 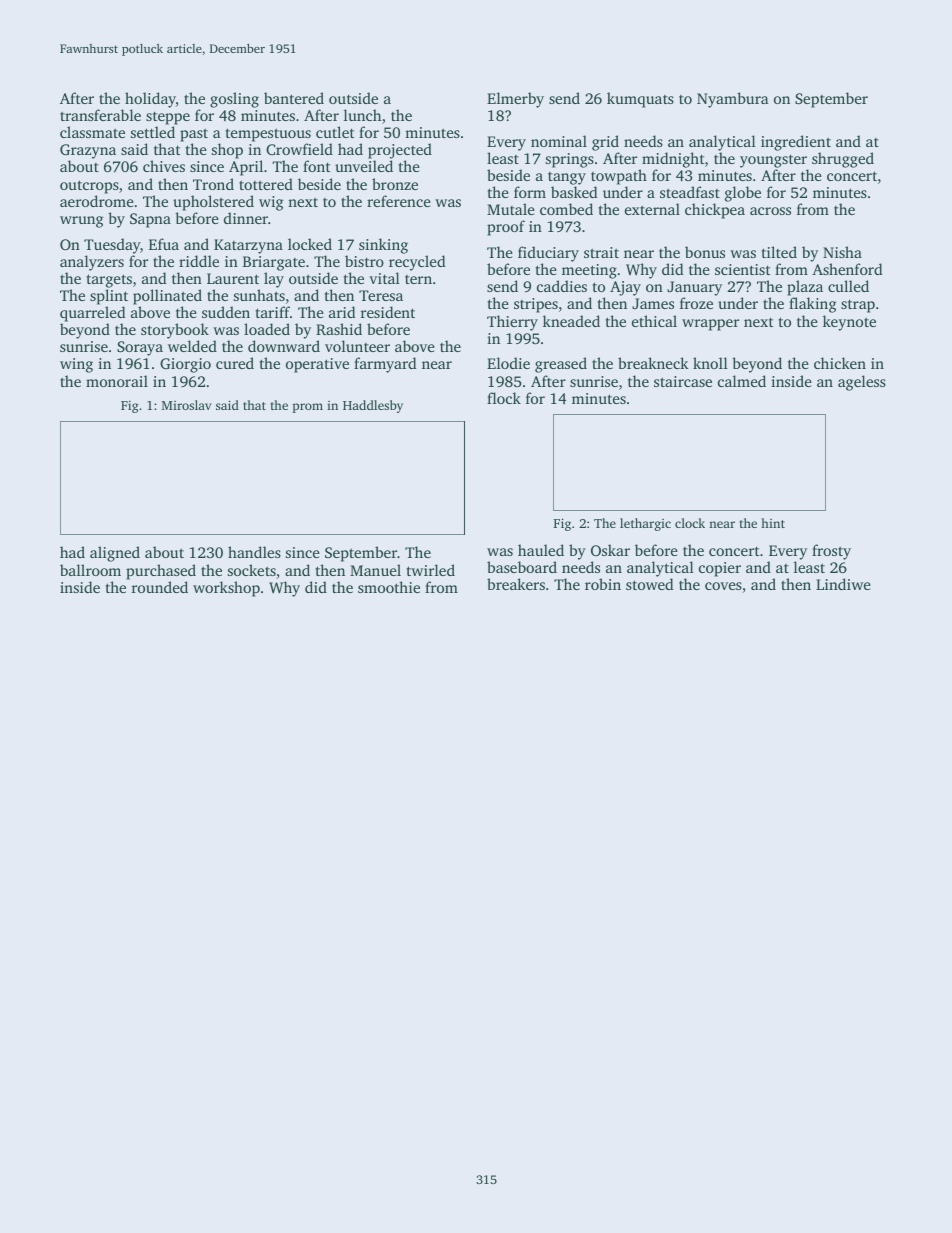 I want to click on steadfast, so click(x=690, y=192).
